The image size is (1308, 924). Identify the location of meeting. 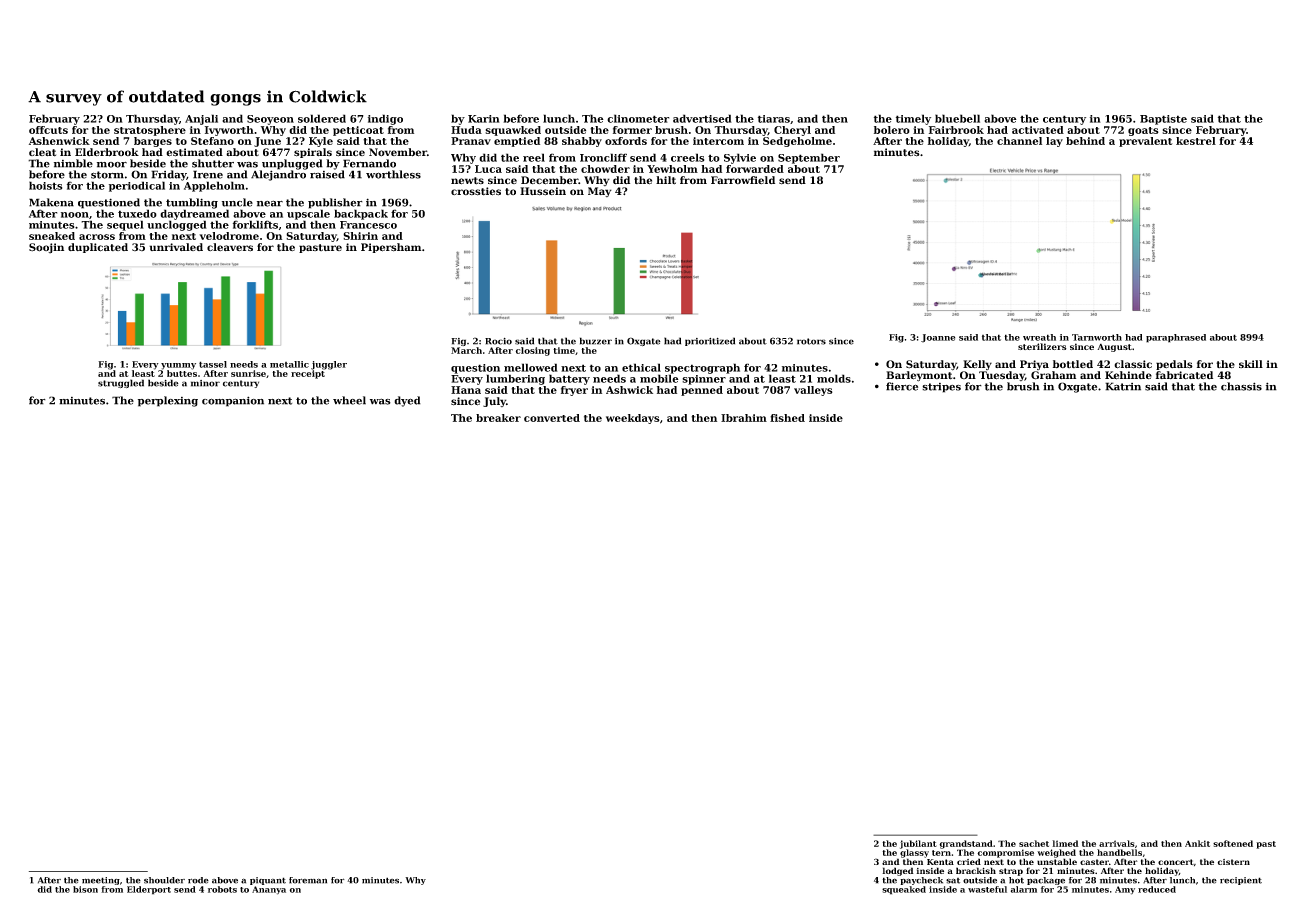
(101, 881).
